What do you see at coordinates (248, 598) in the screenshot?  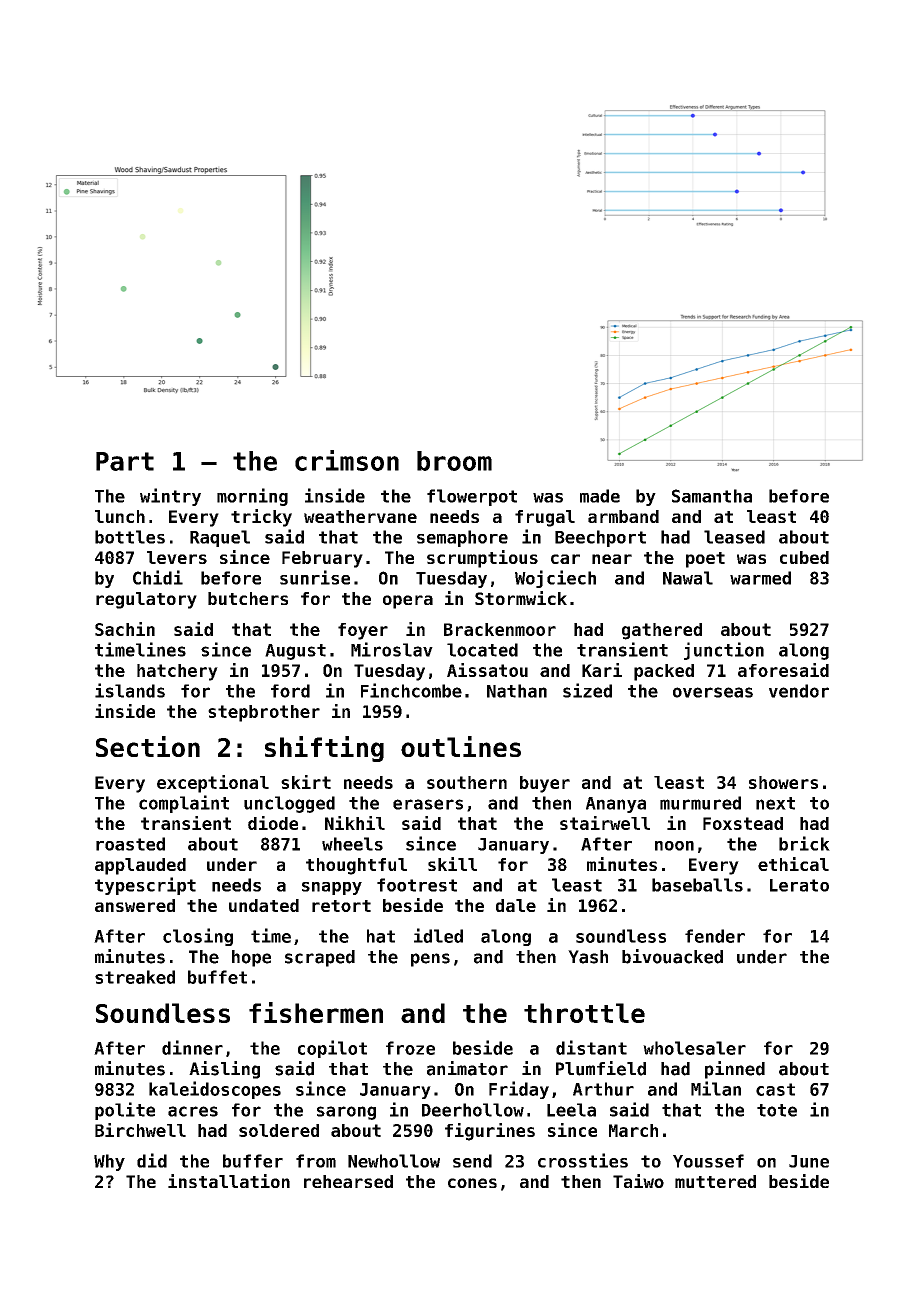 I see `butchers` at bounding box center [248, 598].
